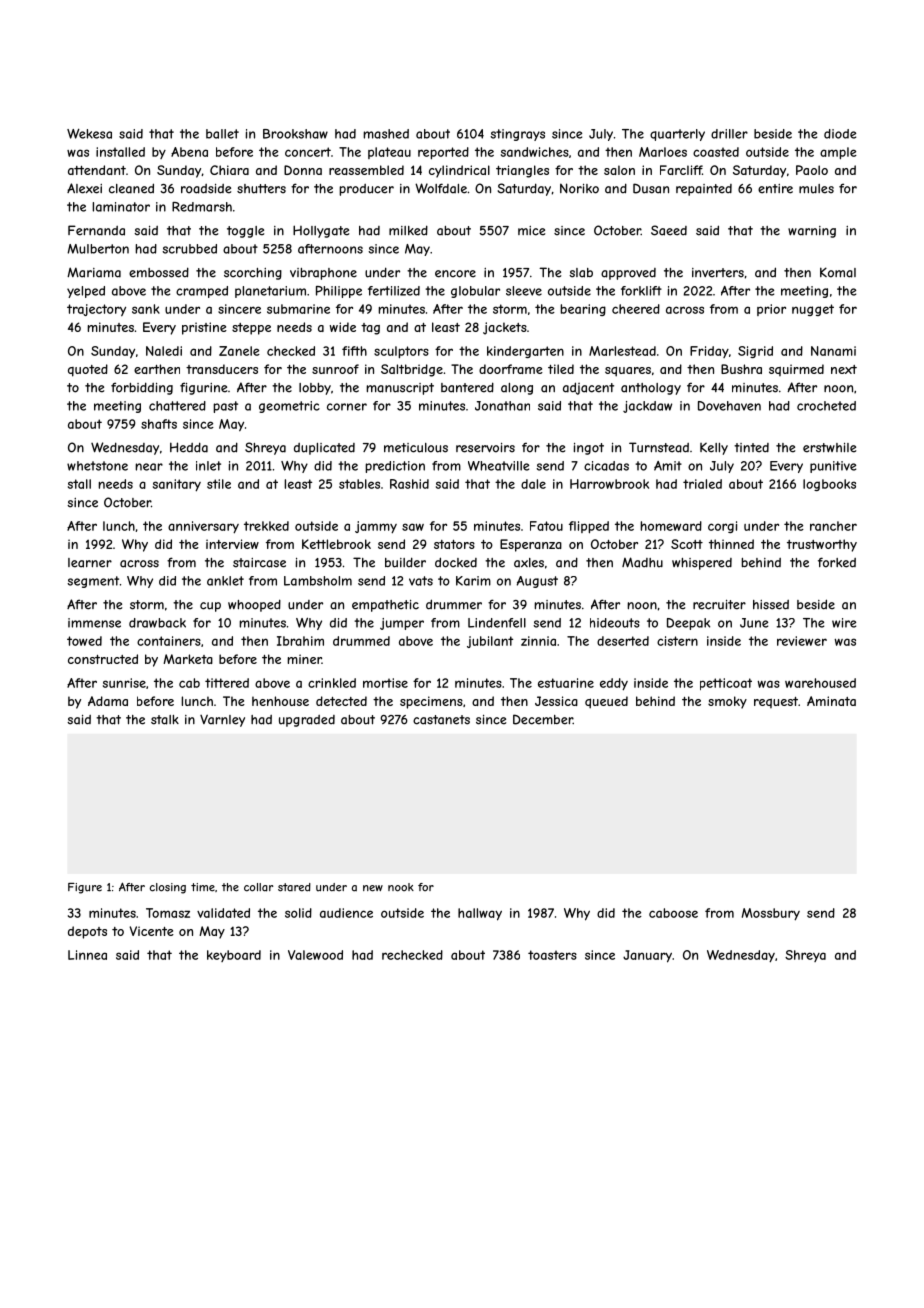  What do you see at coordinates (234, 956) in the image?
I see `keyboard` at bounding box center [234, 956].
